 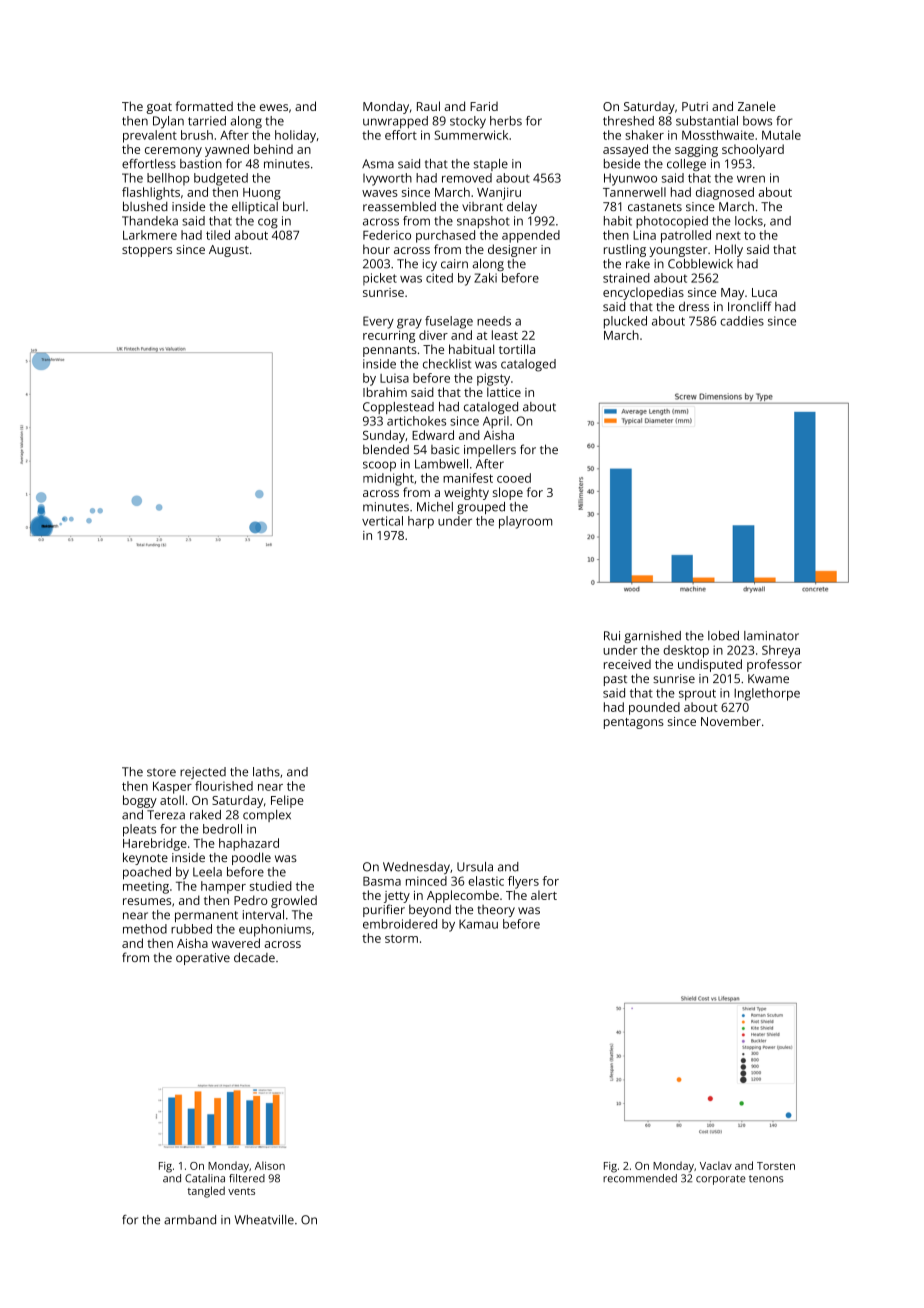 I want to click on wren, so click(x=751, y=179).
